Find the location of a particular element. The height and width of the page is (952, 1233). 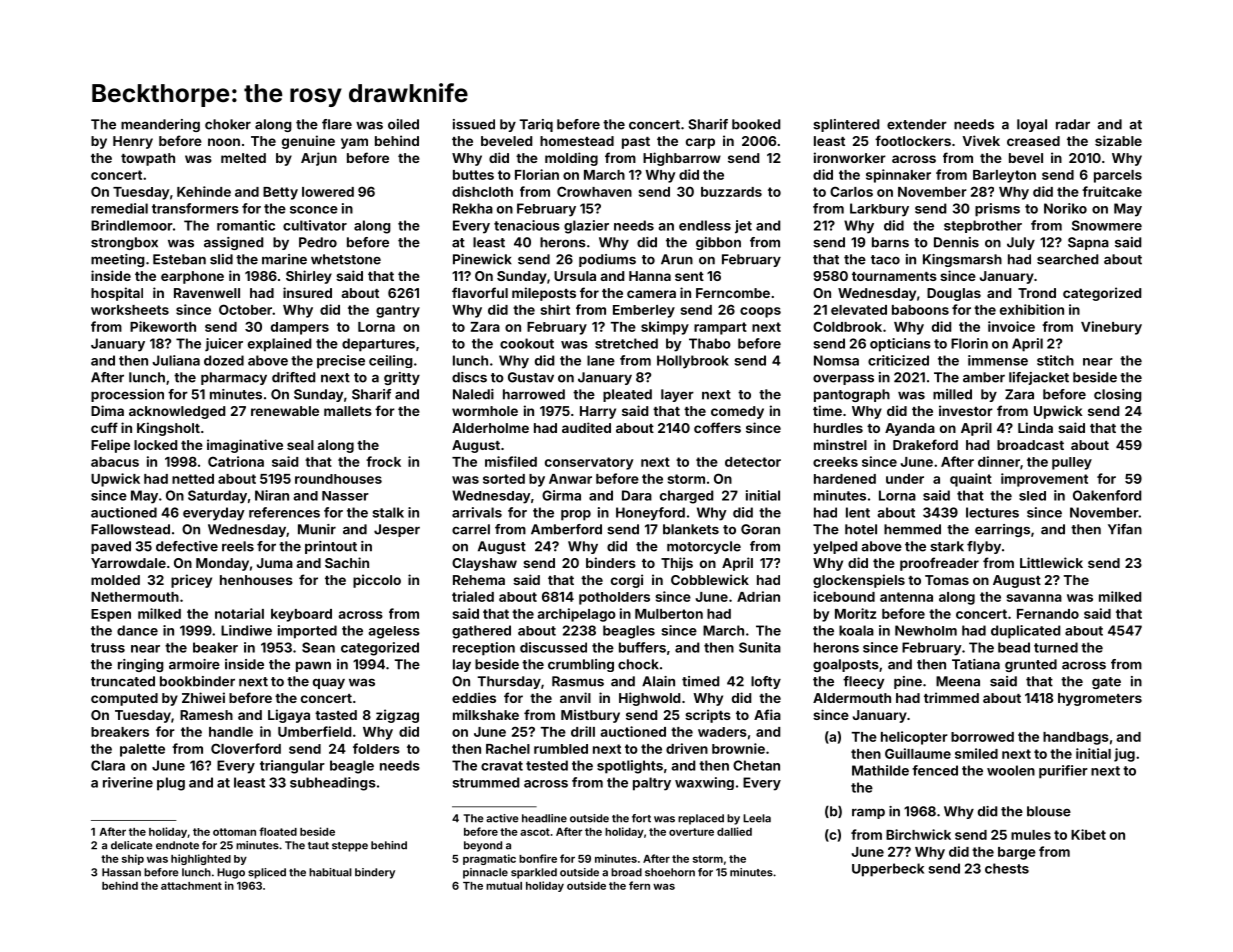

overpass is located at coordinates (843, 379).
